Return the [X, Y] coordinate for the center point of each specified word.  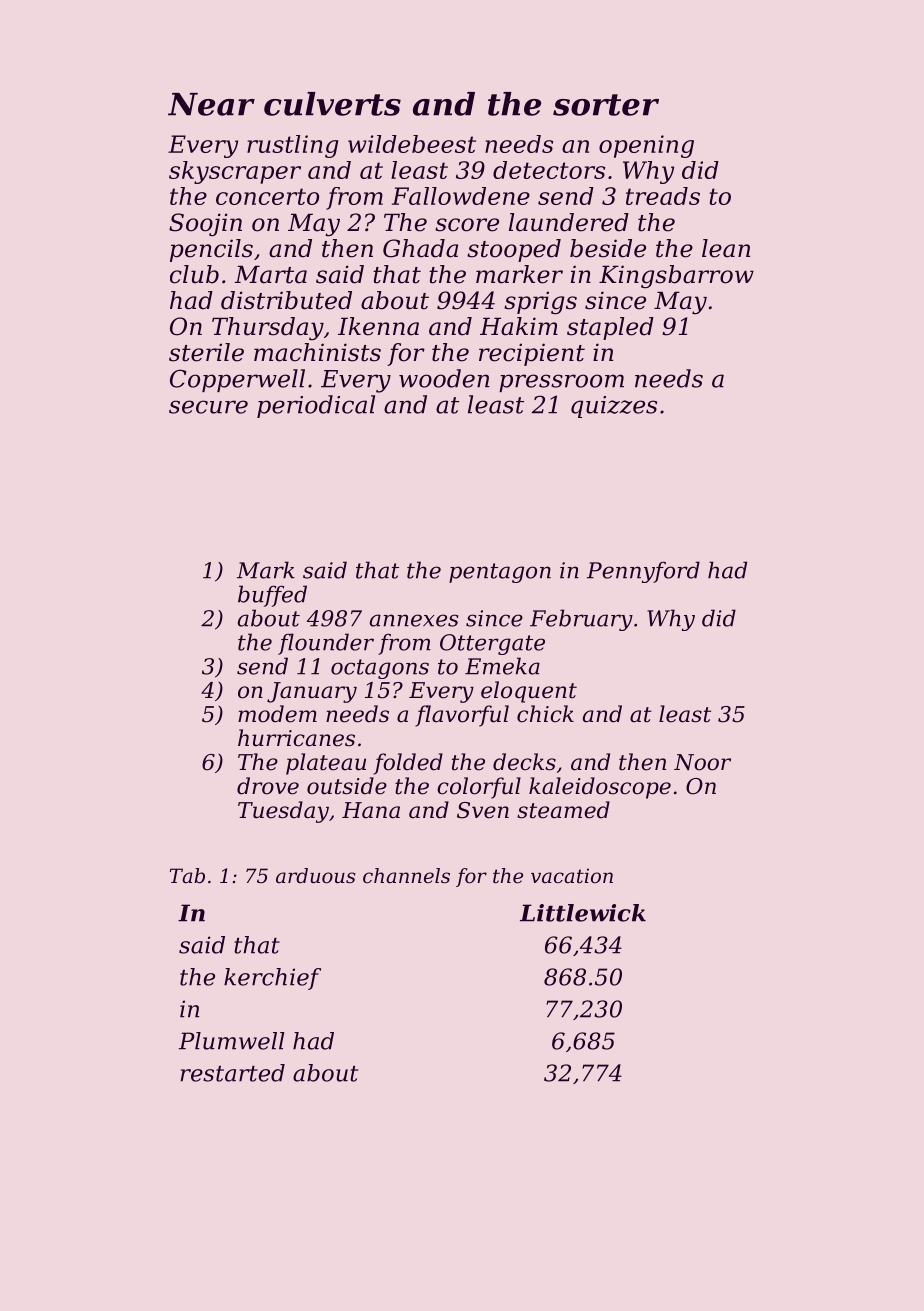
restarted [232, 1073]
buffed [272, 596]
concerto [267, 196]
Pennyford [643, 572]
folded [408, 764]
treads [663, 196]
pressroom [561, 383]
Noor [702, 762]
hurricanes [296, 738]
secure [208, 407]
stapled [610, 328]
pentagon [500, 573]
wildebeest [412, 144]
